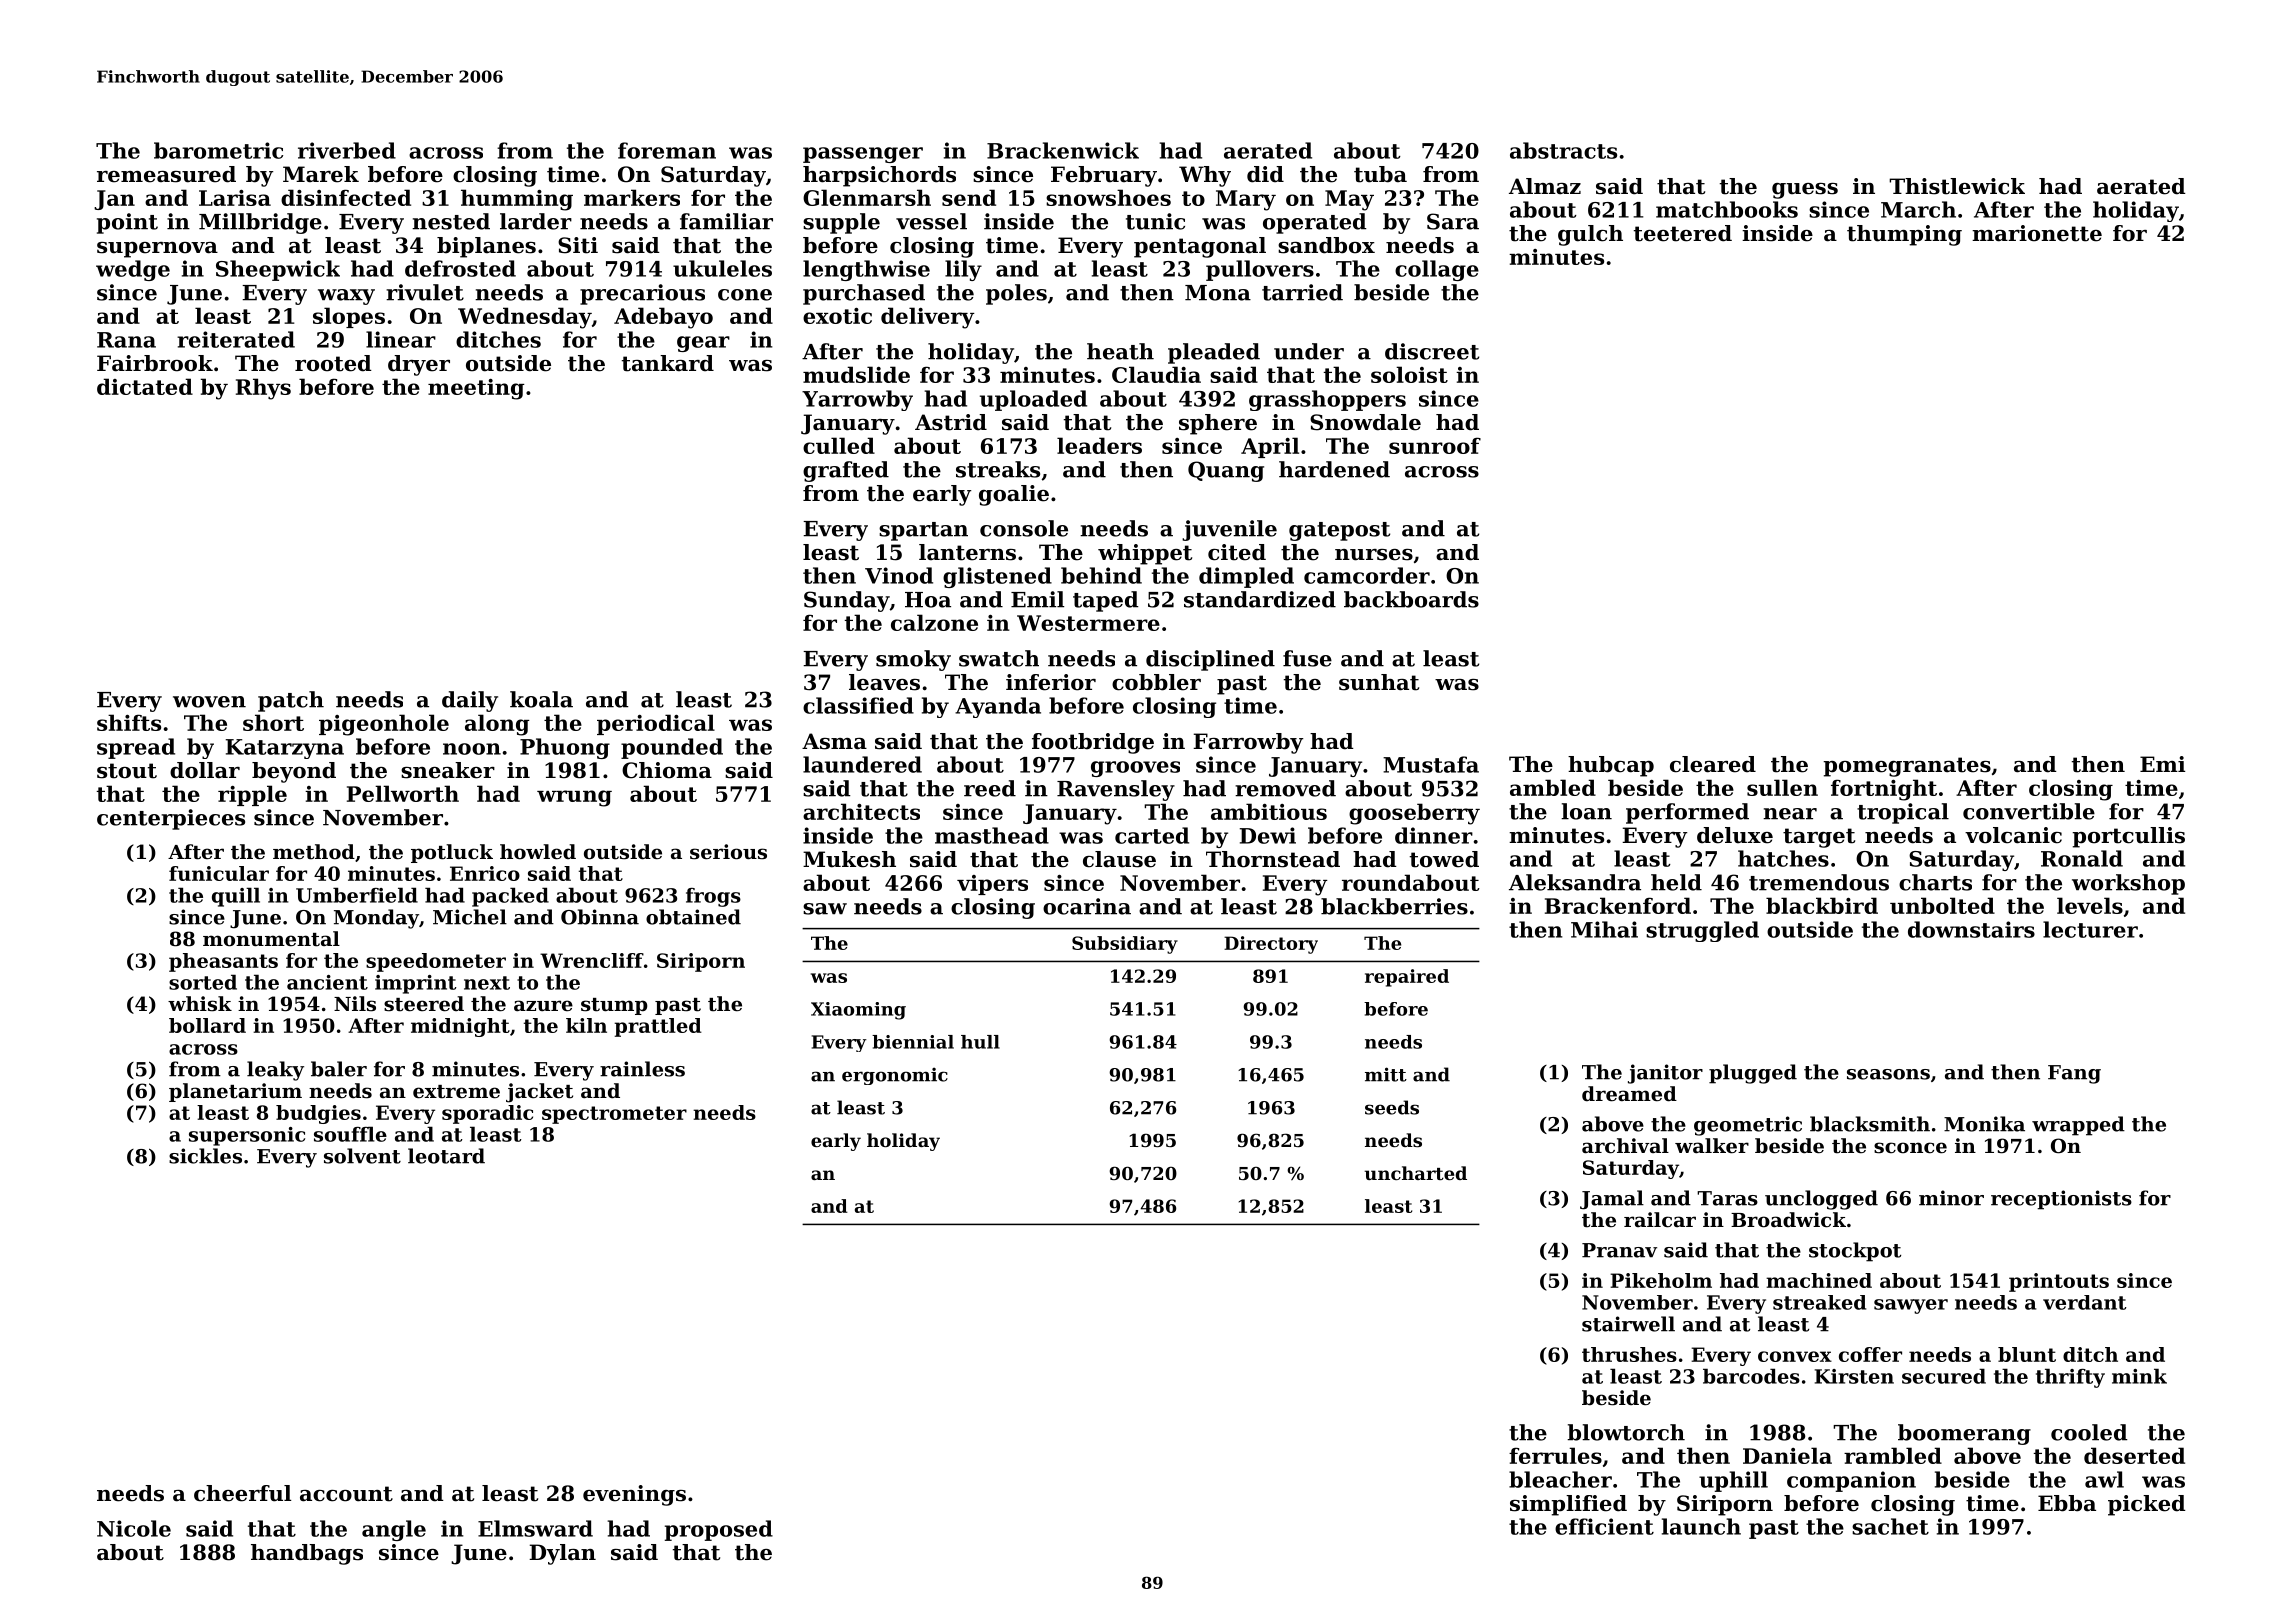 Image resolution: width=2282 pixels, height=1614 pixels. I want to click on obtained, so click(693, 917).
